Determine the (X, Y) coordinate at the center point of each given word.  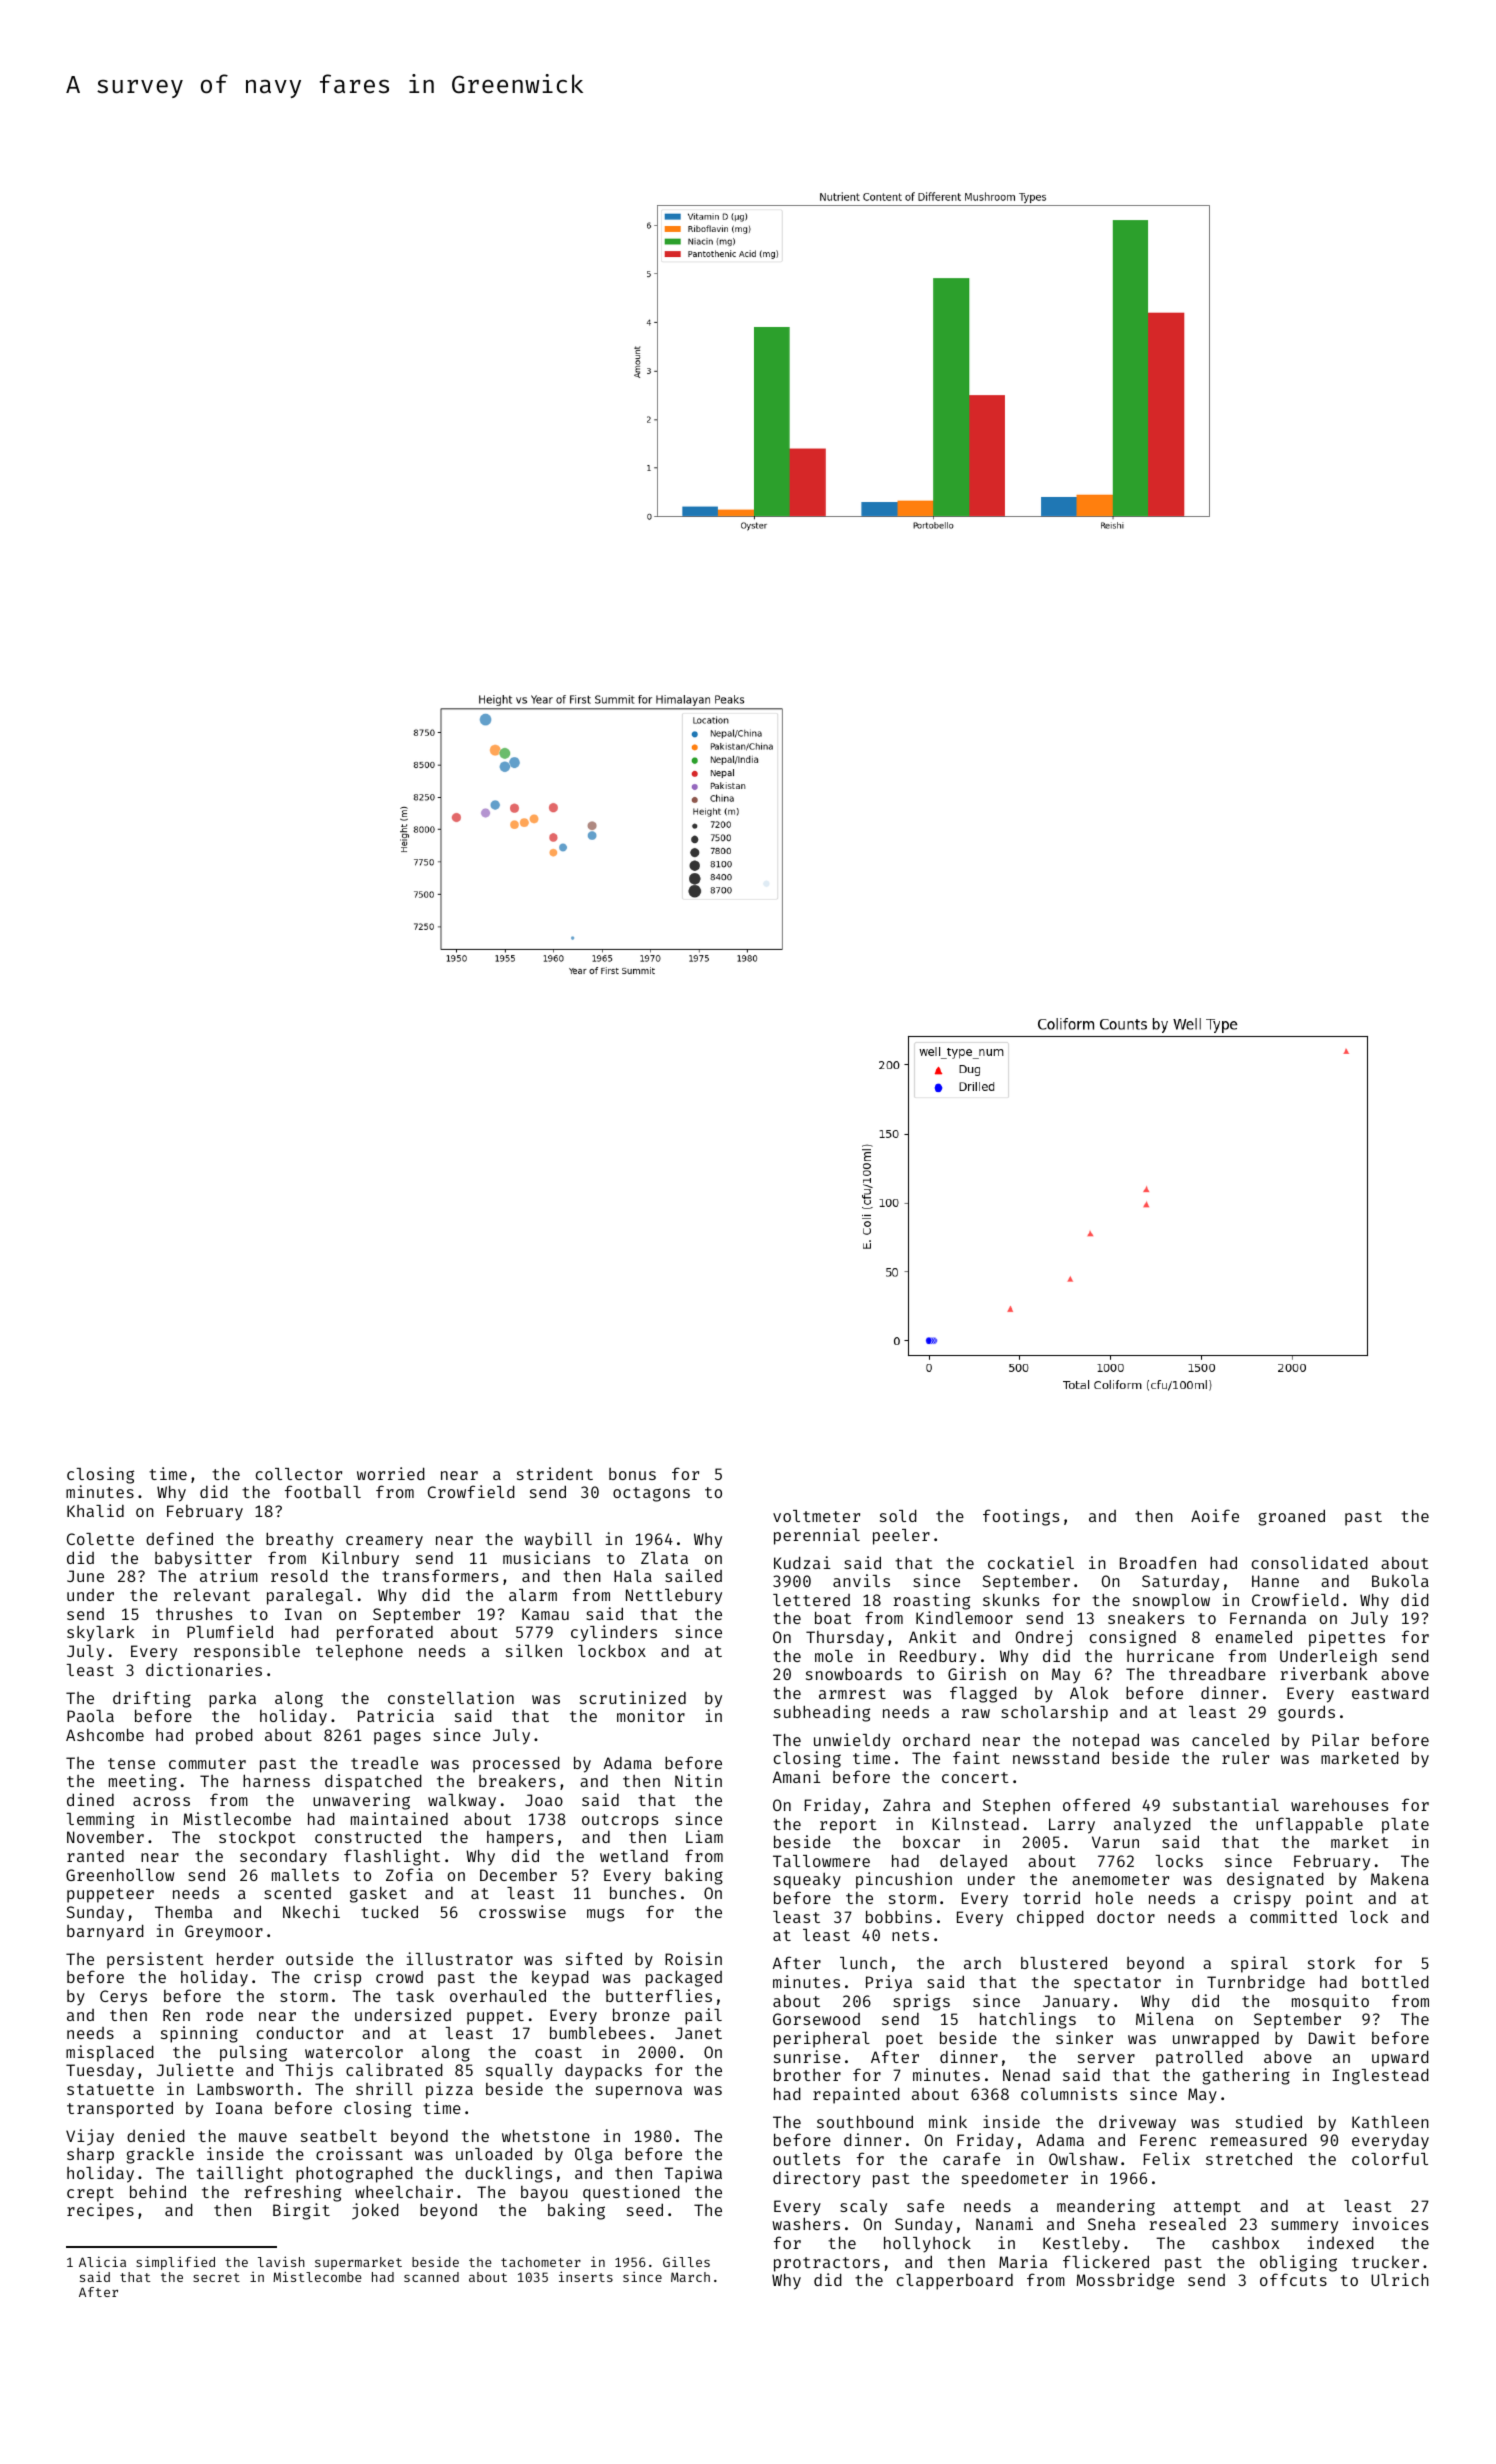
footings (1021, 1517)
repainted (856, 2095)
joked (375, 2211)
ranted (95, 1855)
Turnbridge (1256, 1983)
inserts (586, 2276)
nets (910, 1935)
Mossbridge (1125, 2281)
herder (245, 1958)
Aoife (1215, 1515)
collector (299, 1474)
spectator (1117, 1984)
